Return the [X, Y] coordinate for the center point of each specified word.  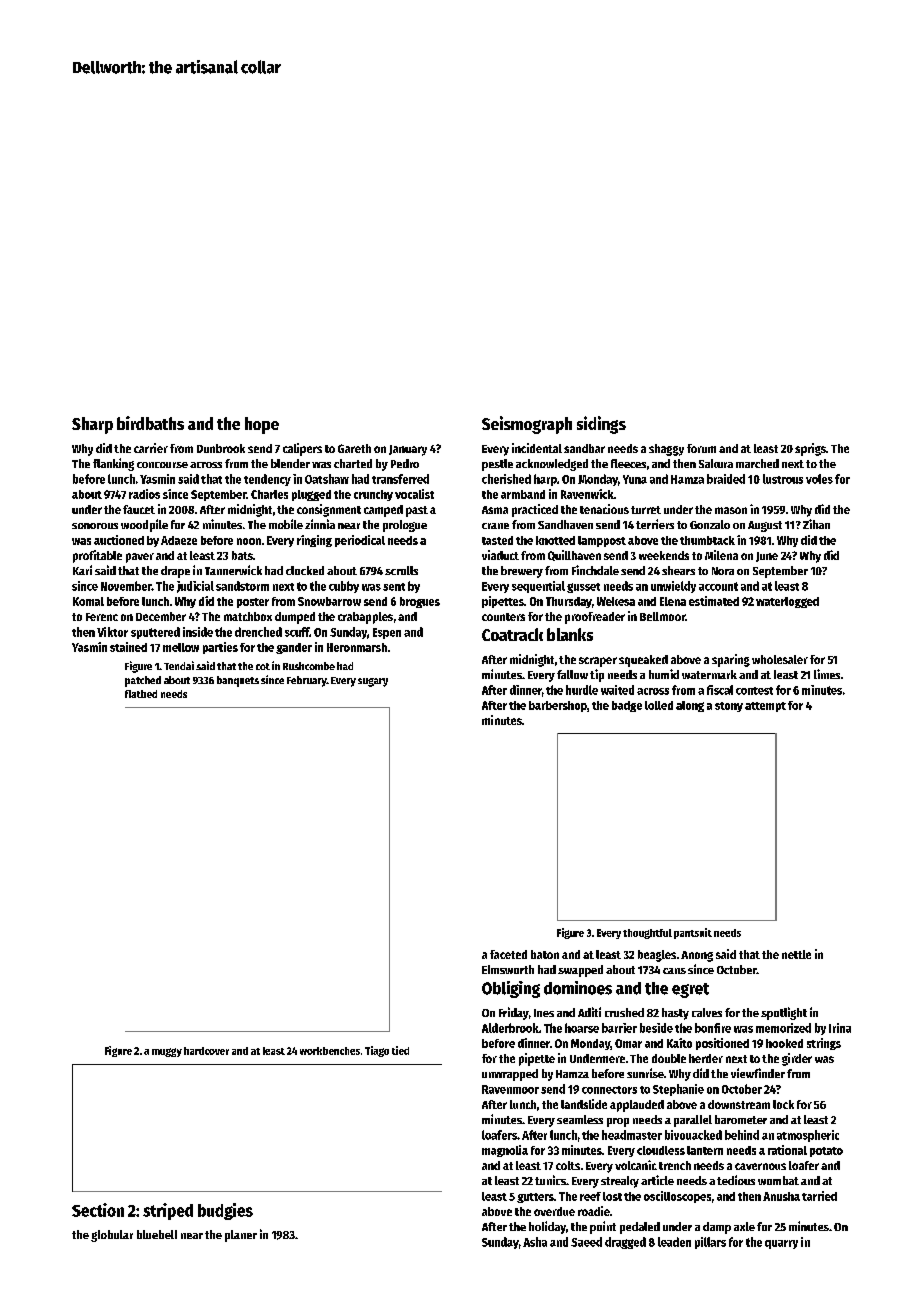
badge [627, 706]
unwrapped [510, 1075]
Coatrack [512, 634]
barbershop [558, 706]
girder [797, 1059]
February [307, 681]
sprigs [810, 449]
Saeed [586, 1242]
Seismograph [527, 425]
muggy [167, 1052]
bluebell [157, 1234]
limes [827, 674]
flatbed [141, 694]
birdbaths [150, 423]
